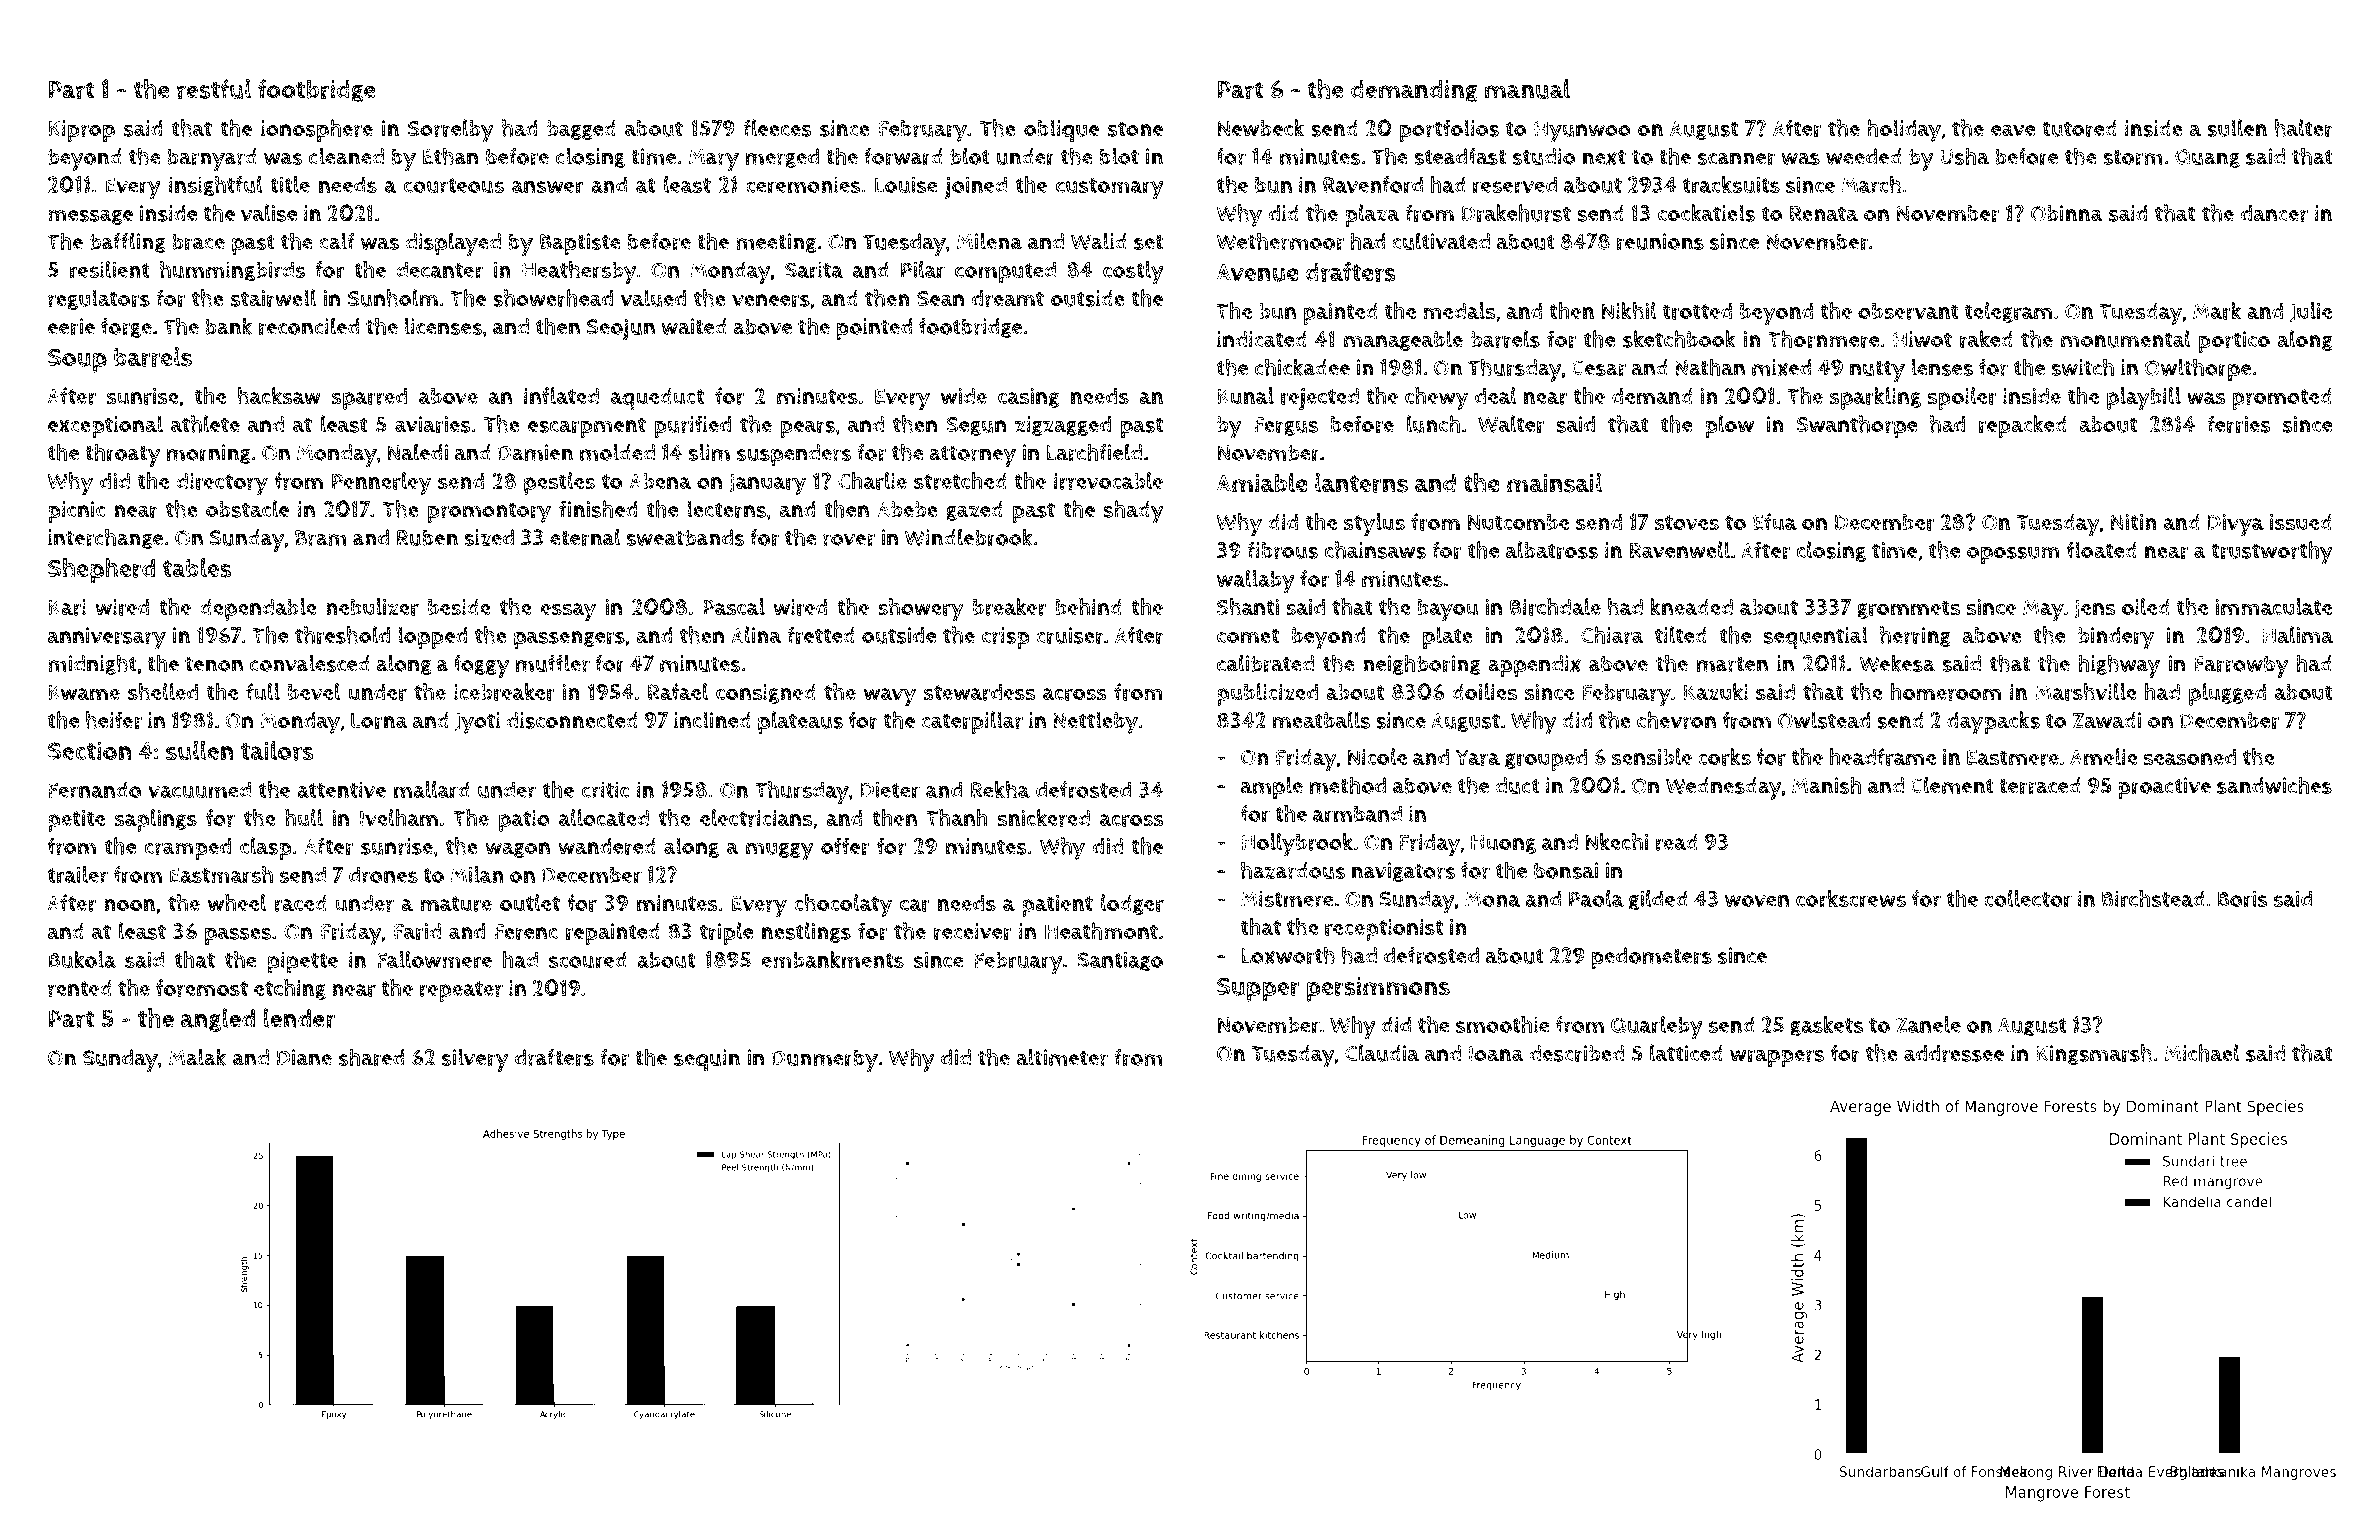 Image resolution: width=2380 pixels, height=1540 pixels. Describe the element at coordinates (197, 1057) in the screenshot. I see `Malak` at that location.
